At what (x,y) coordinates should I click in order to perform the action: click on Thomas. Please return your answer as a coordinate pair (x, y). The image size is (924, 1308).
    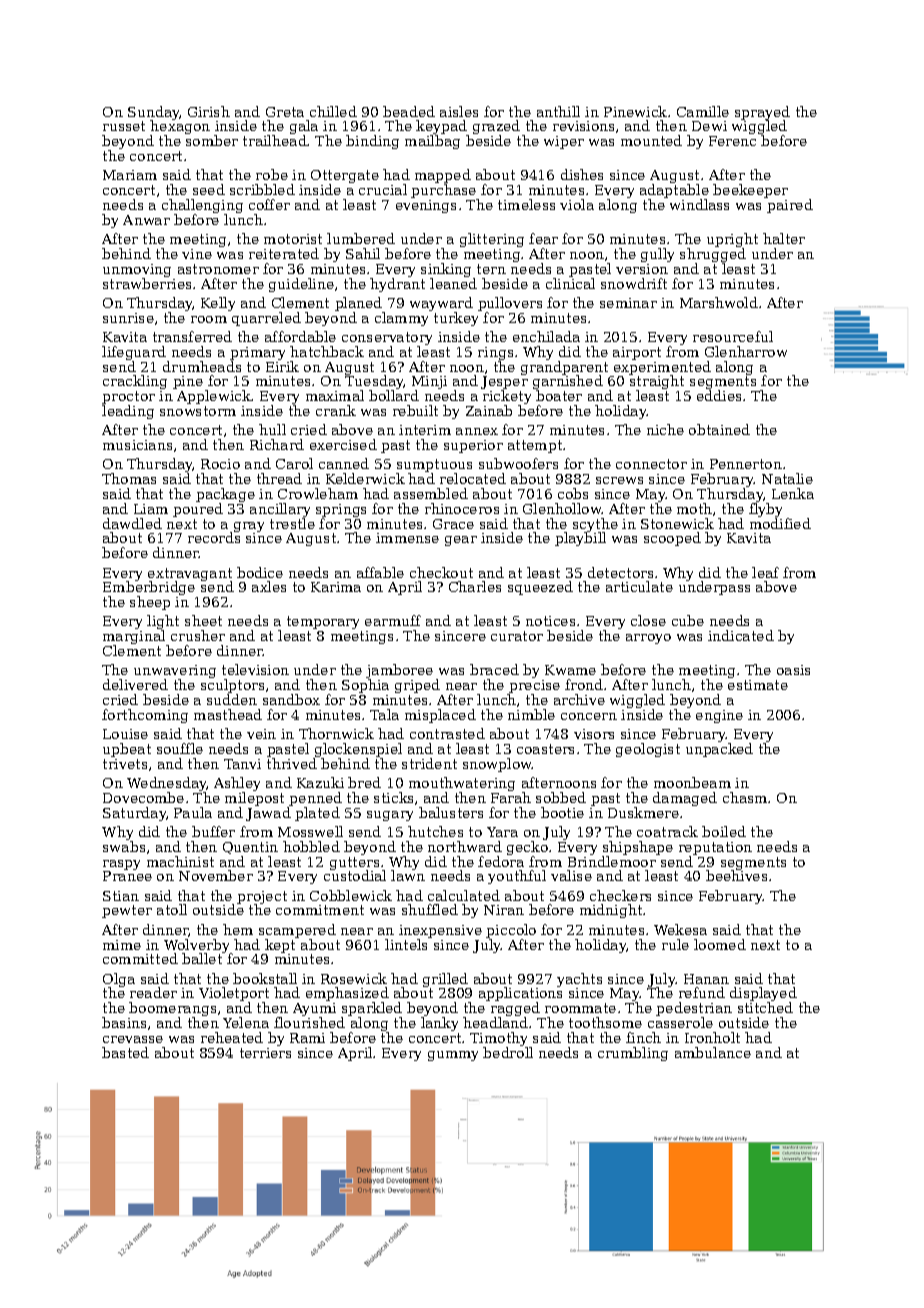
    Looking at the image, I should click on (129, 478).
